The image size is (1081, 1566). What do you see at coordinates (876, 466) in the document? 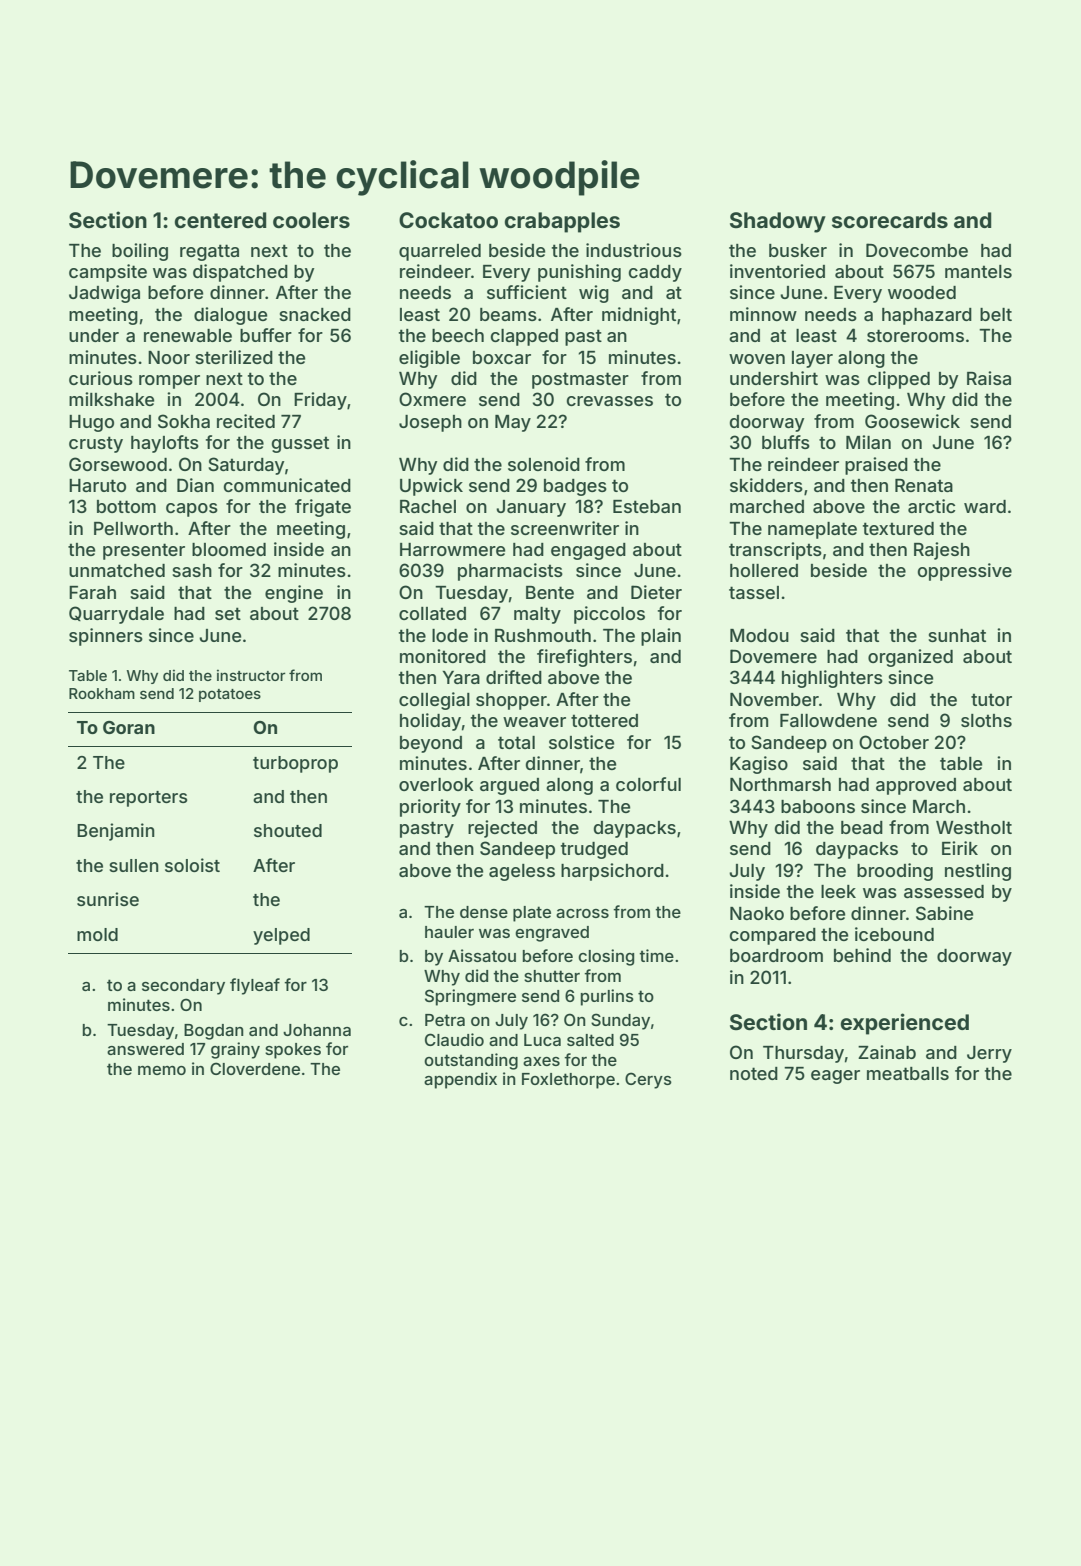
I see `praised` at bounding box center [876, 466].
